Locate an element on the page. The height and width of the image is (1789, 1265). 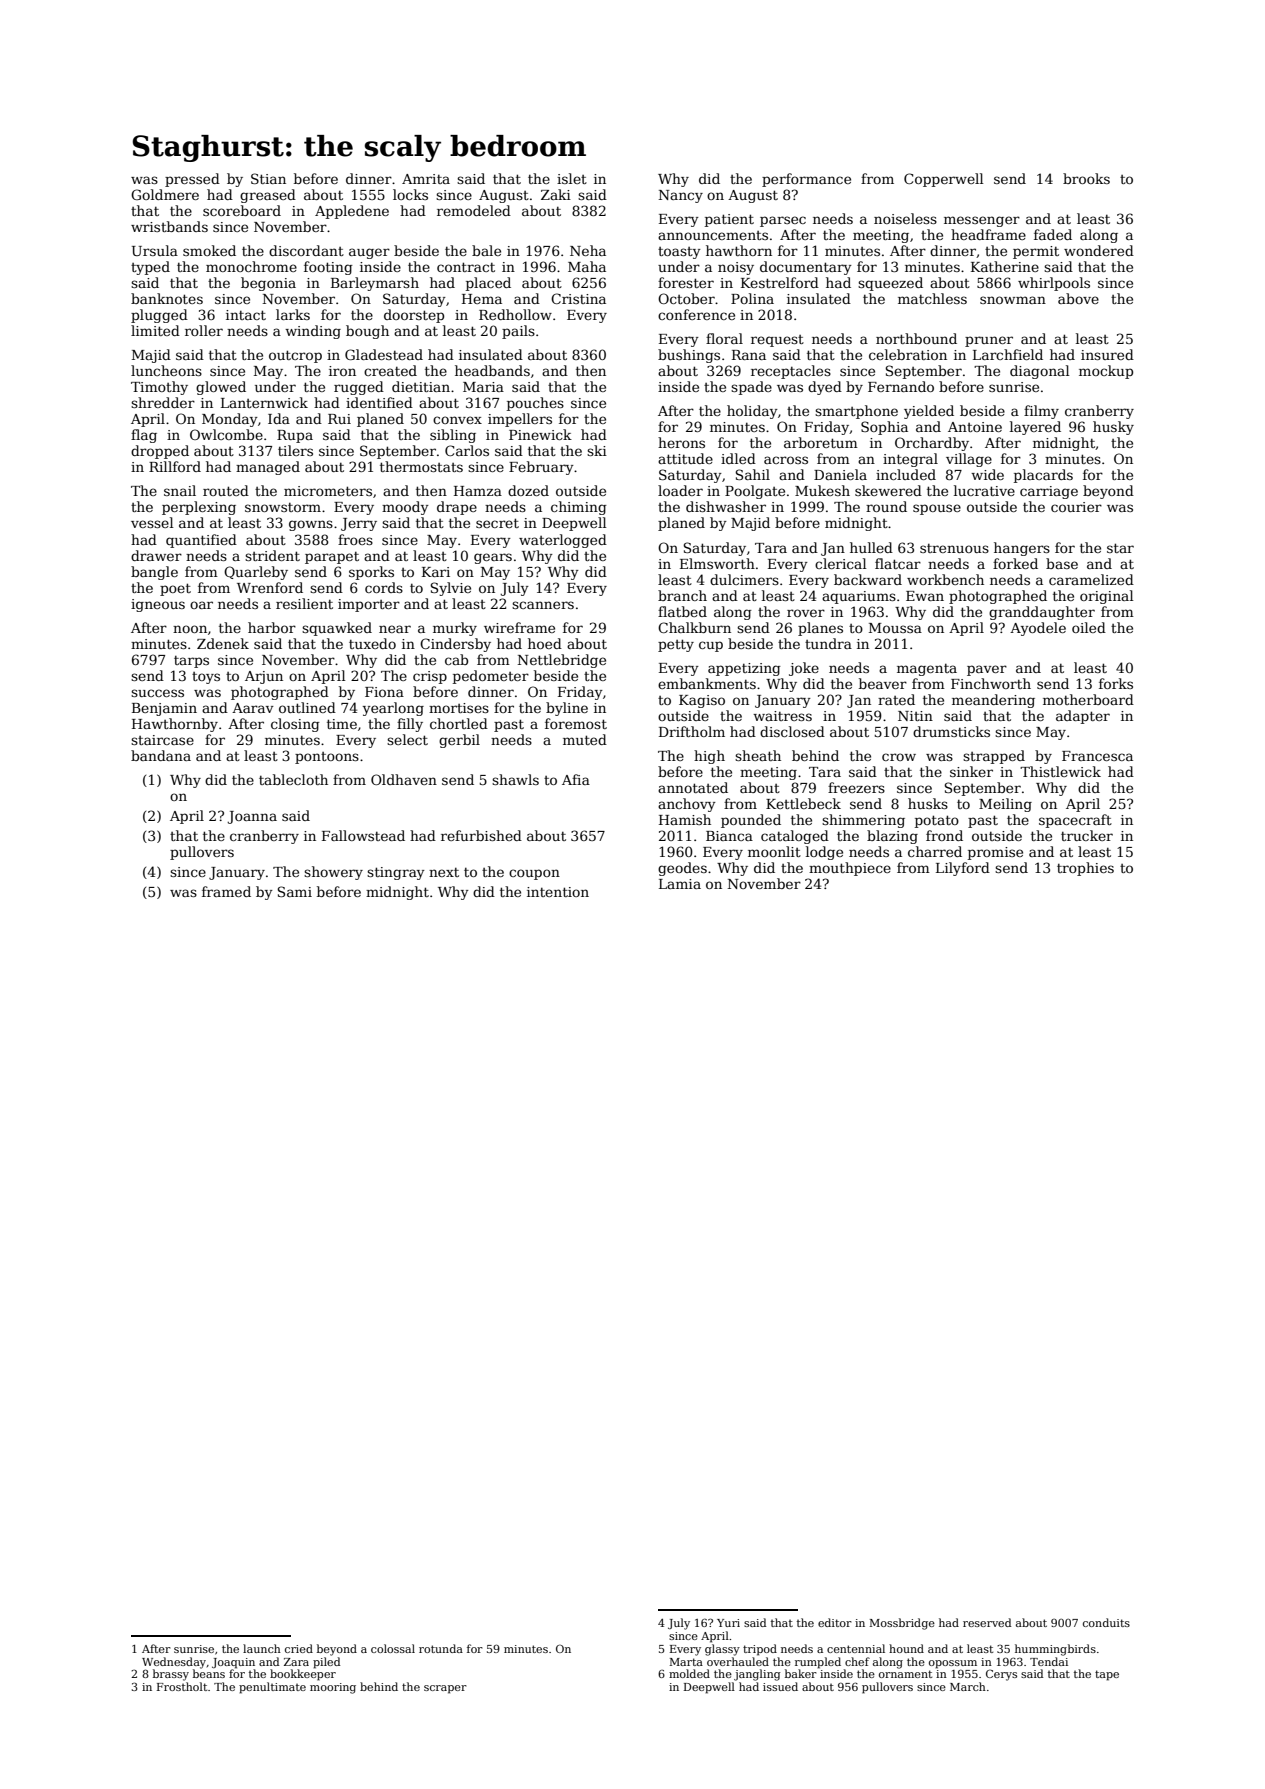
Lamia is located at coordinates (680, 884).
